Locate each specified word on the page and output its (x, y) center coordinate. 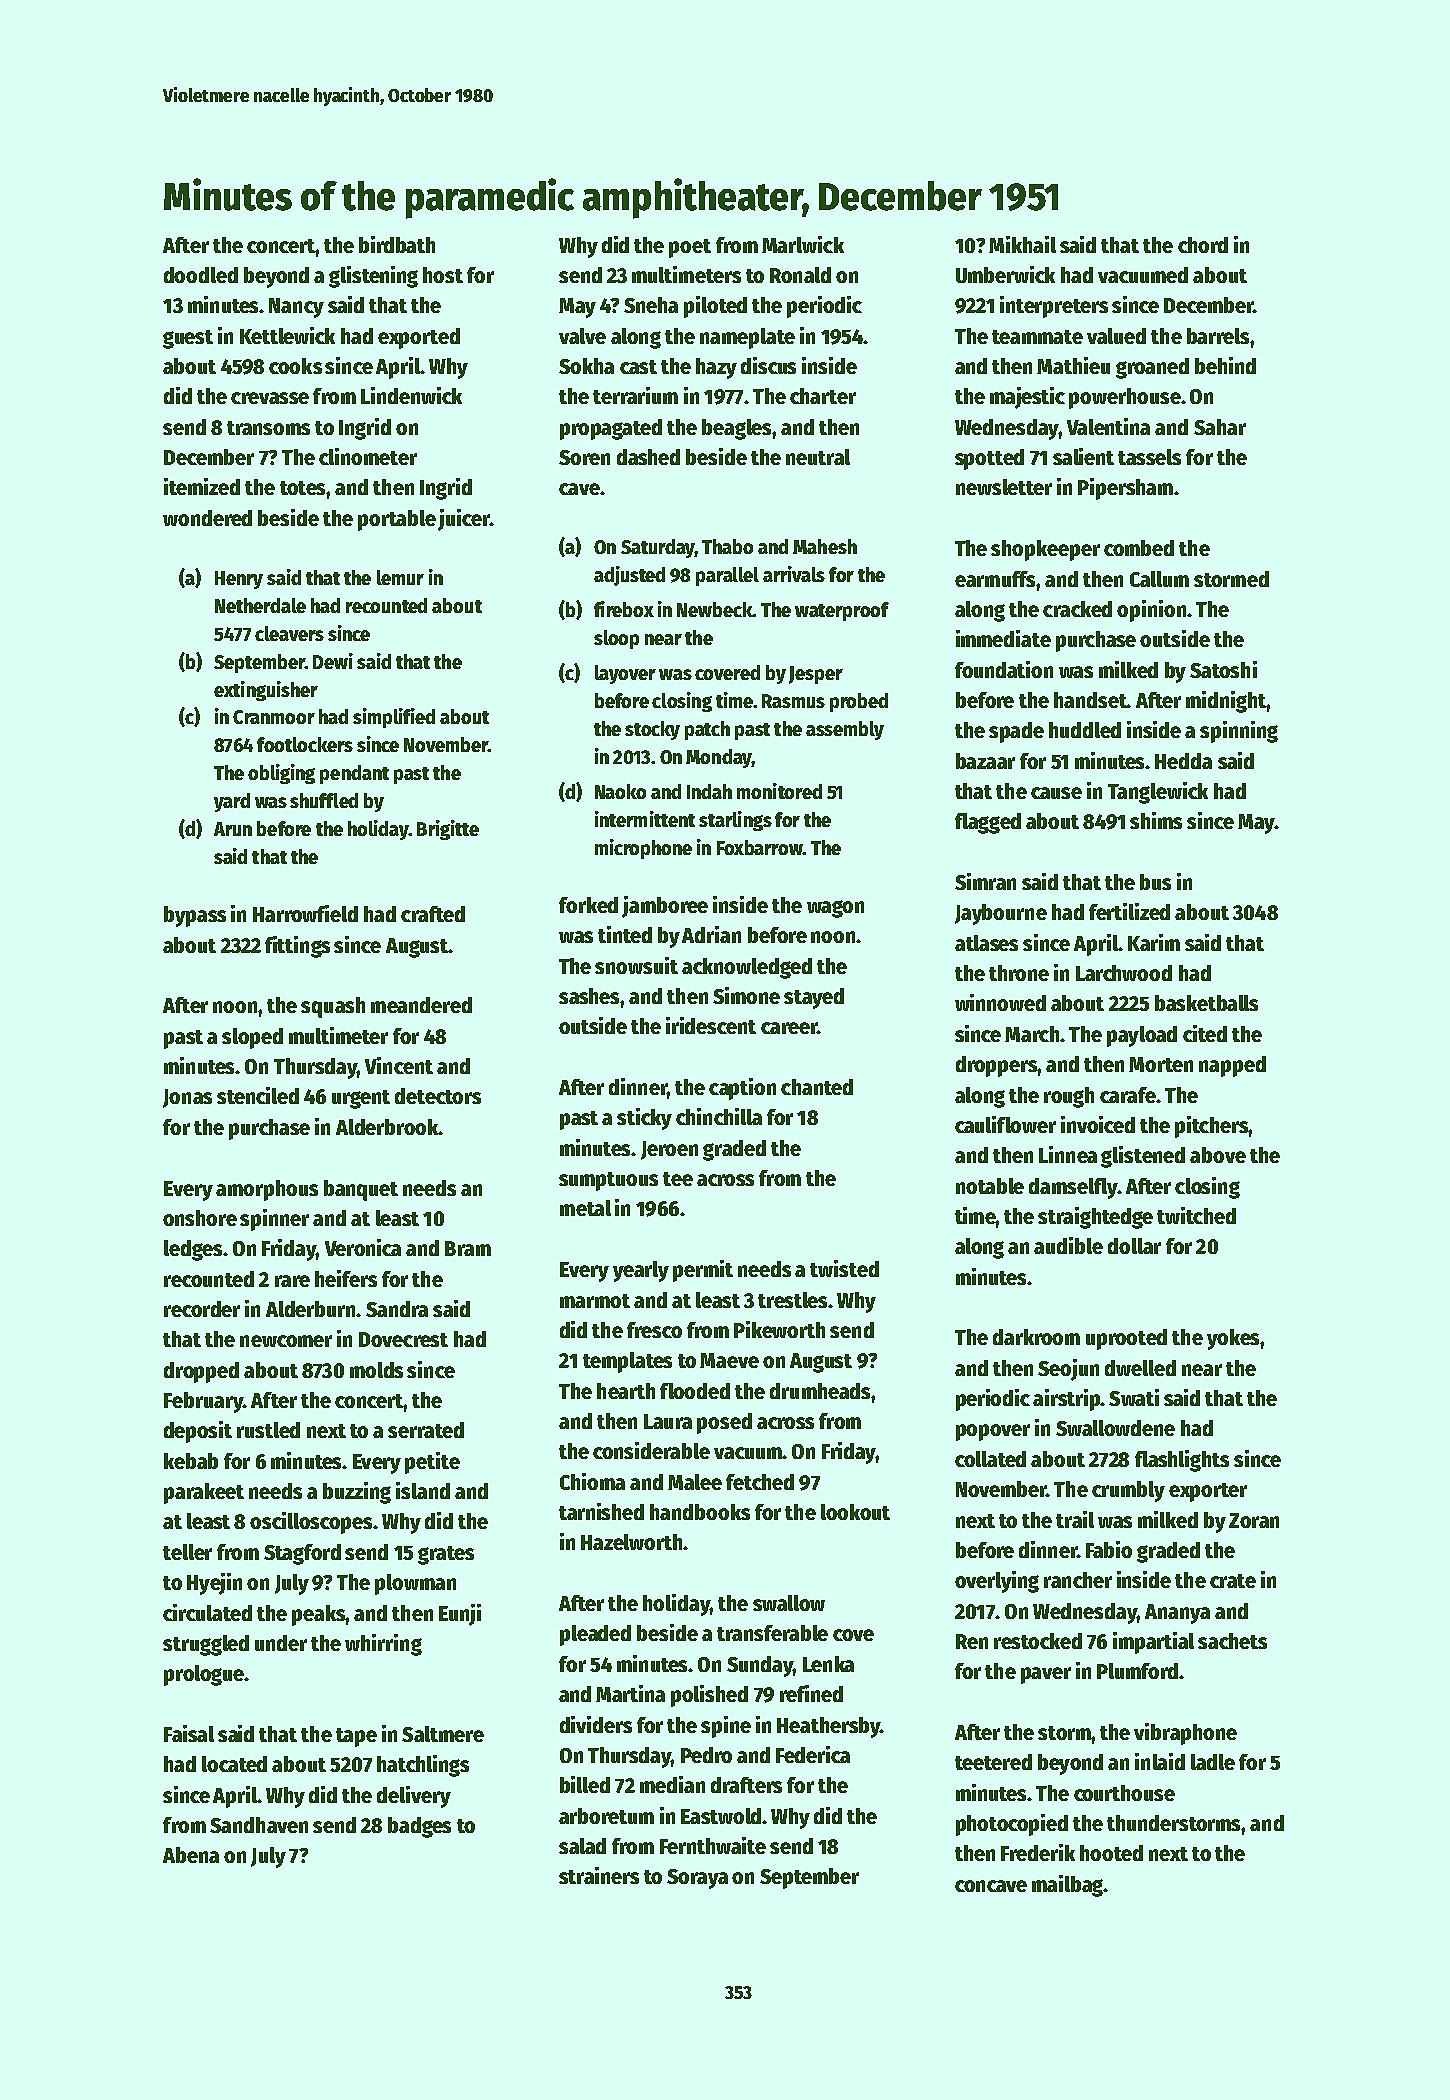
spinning (1239, 732)
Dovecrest (403, 1339)
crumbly (1128, 1491)
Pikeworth (779, 1329)
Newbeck (715, 609)
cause (1056, 793)
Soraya (697, 1879)
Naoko (620, 791)
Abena (191, 1855)
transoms (268, 428)
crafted (433, 914)
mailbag (1067, 1886)
